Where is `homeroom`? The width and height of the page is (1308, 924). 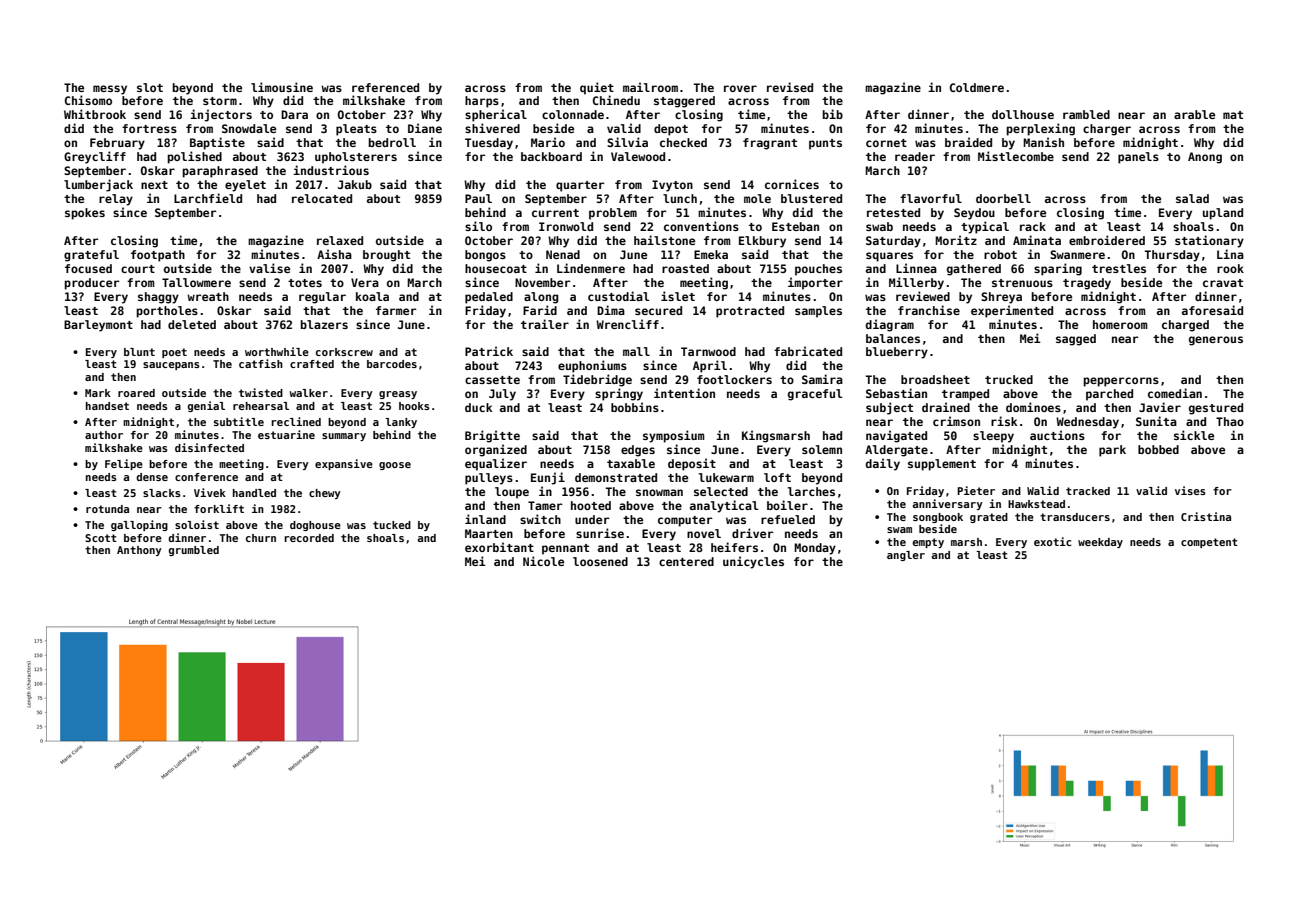
homeroom is located at coordinates (1120, 324).
